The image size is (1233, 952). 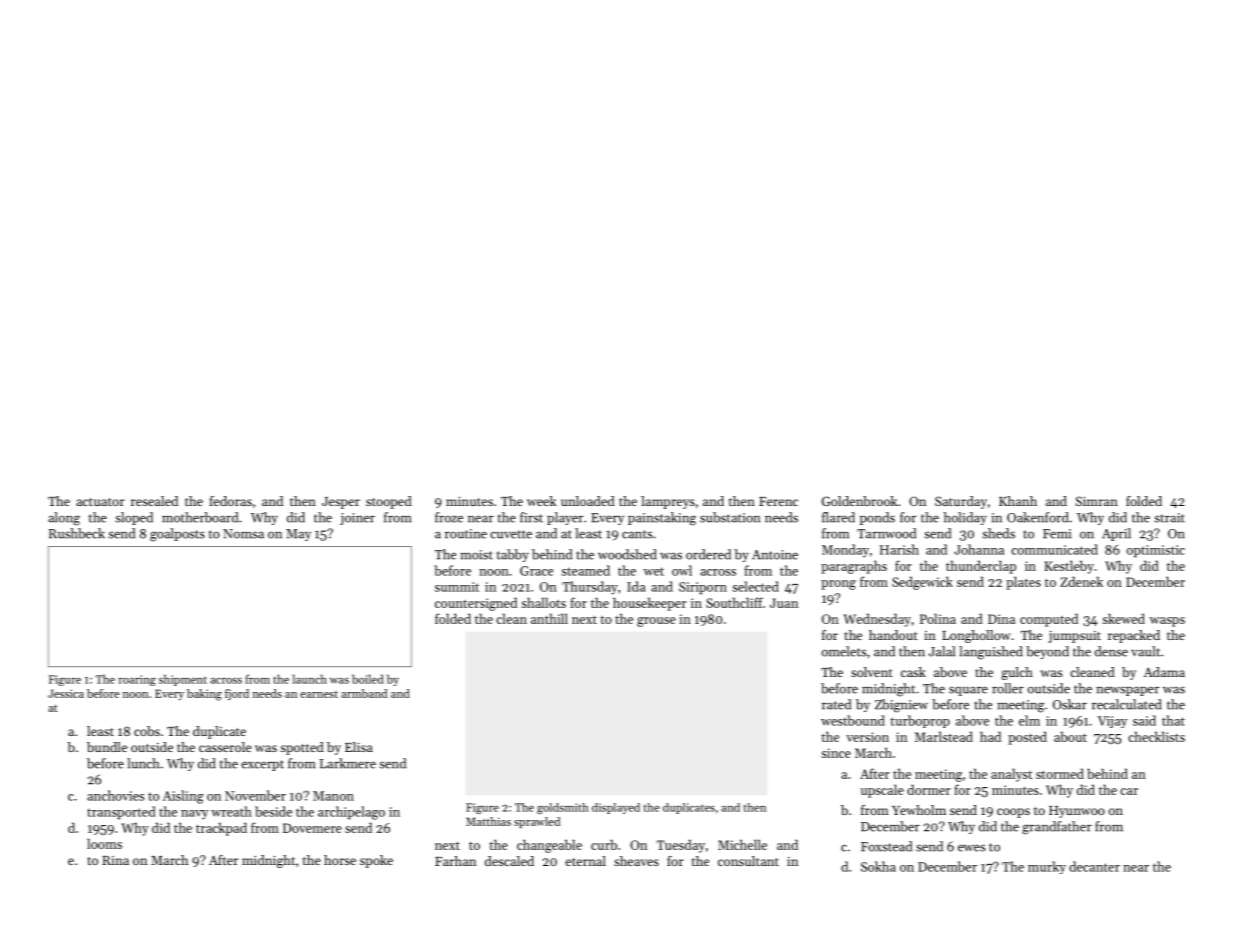 What do you see at coordinates (476, 555) in the screenshot?
I see `moist` at bounding box center [476, 555].
